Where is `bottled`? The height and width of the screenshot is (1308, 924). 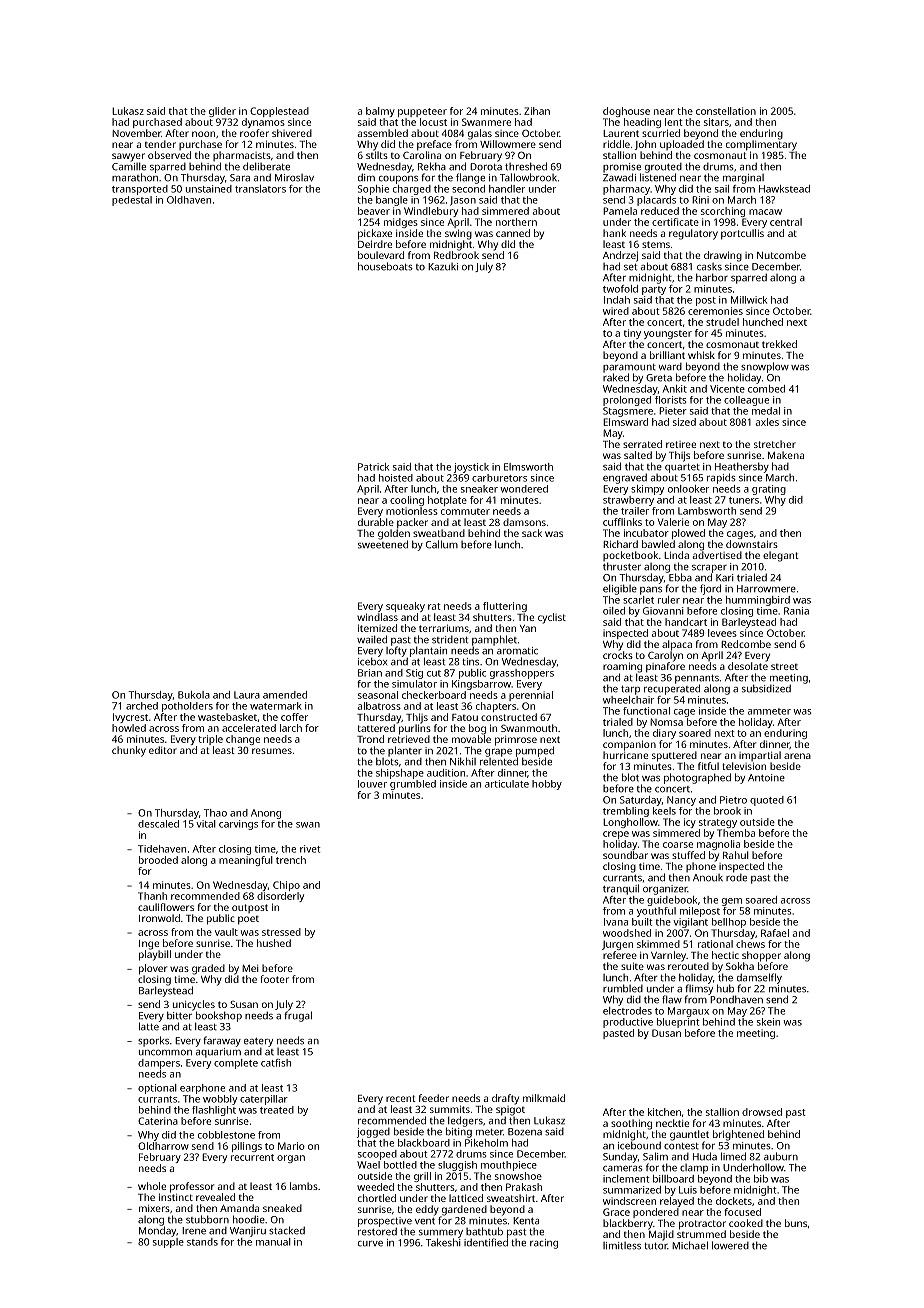
bottled is located at coordinates (400, 1165).
